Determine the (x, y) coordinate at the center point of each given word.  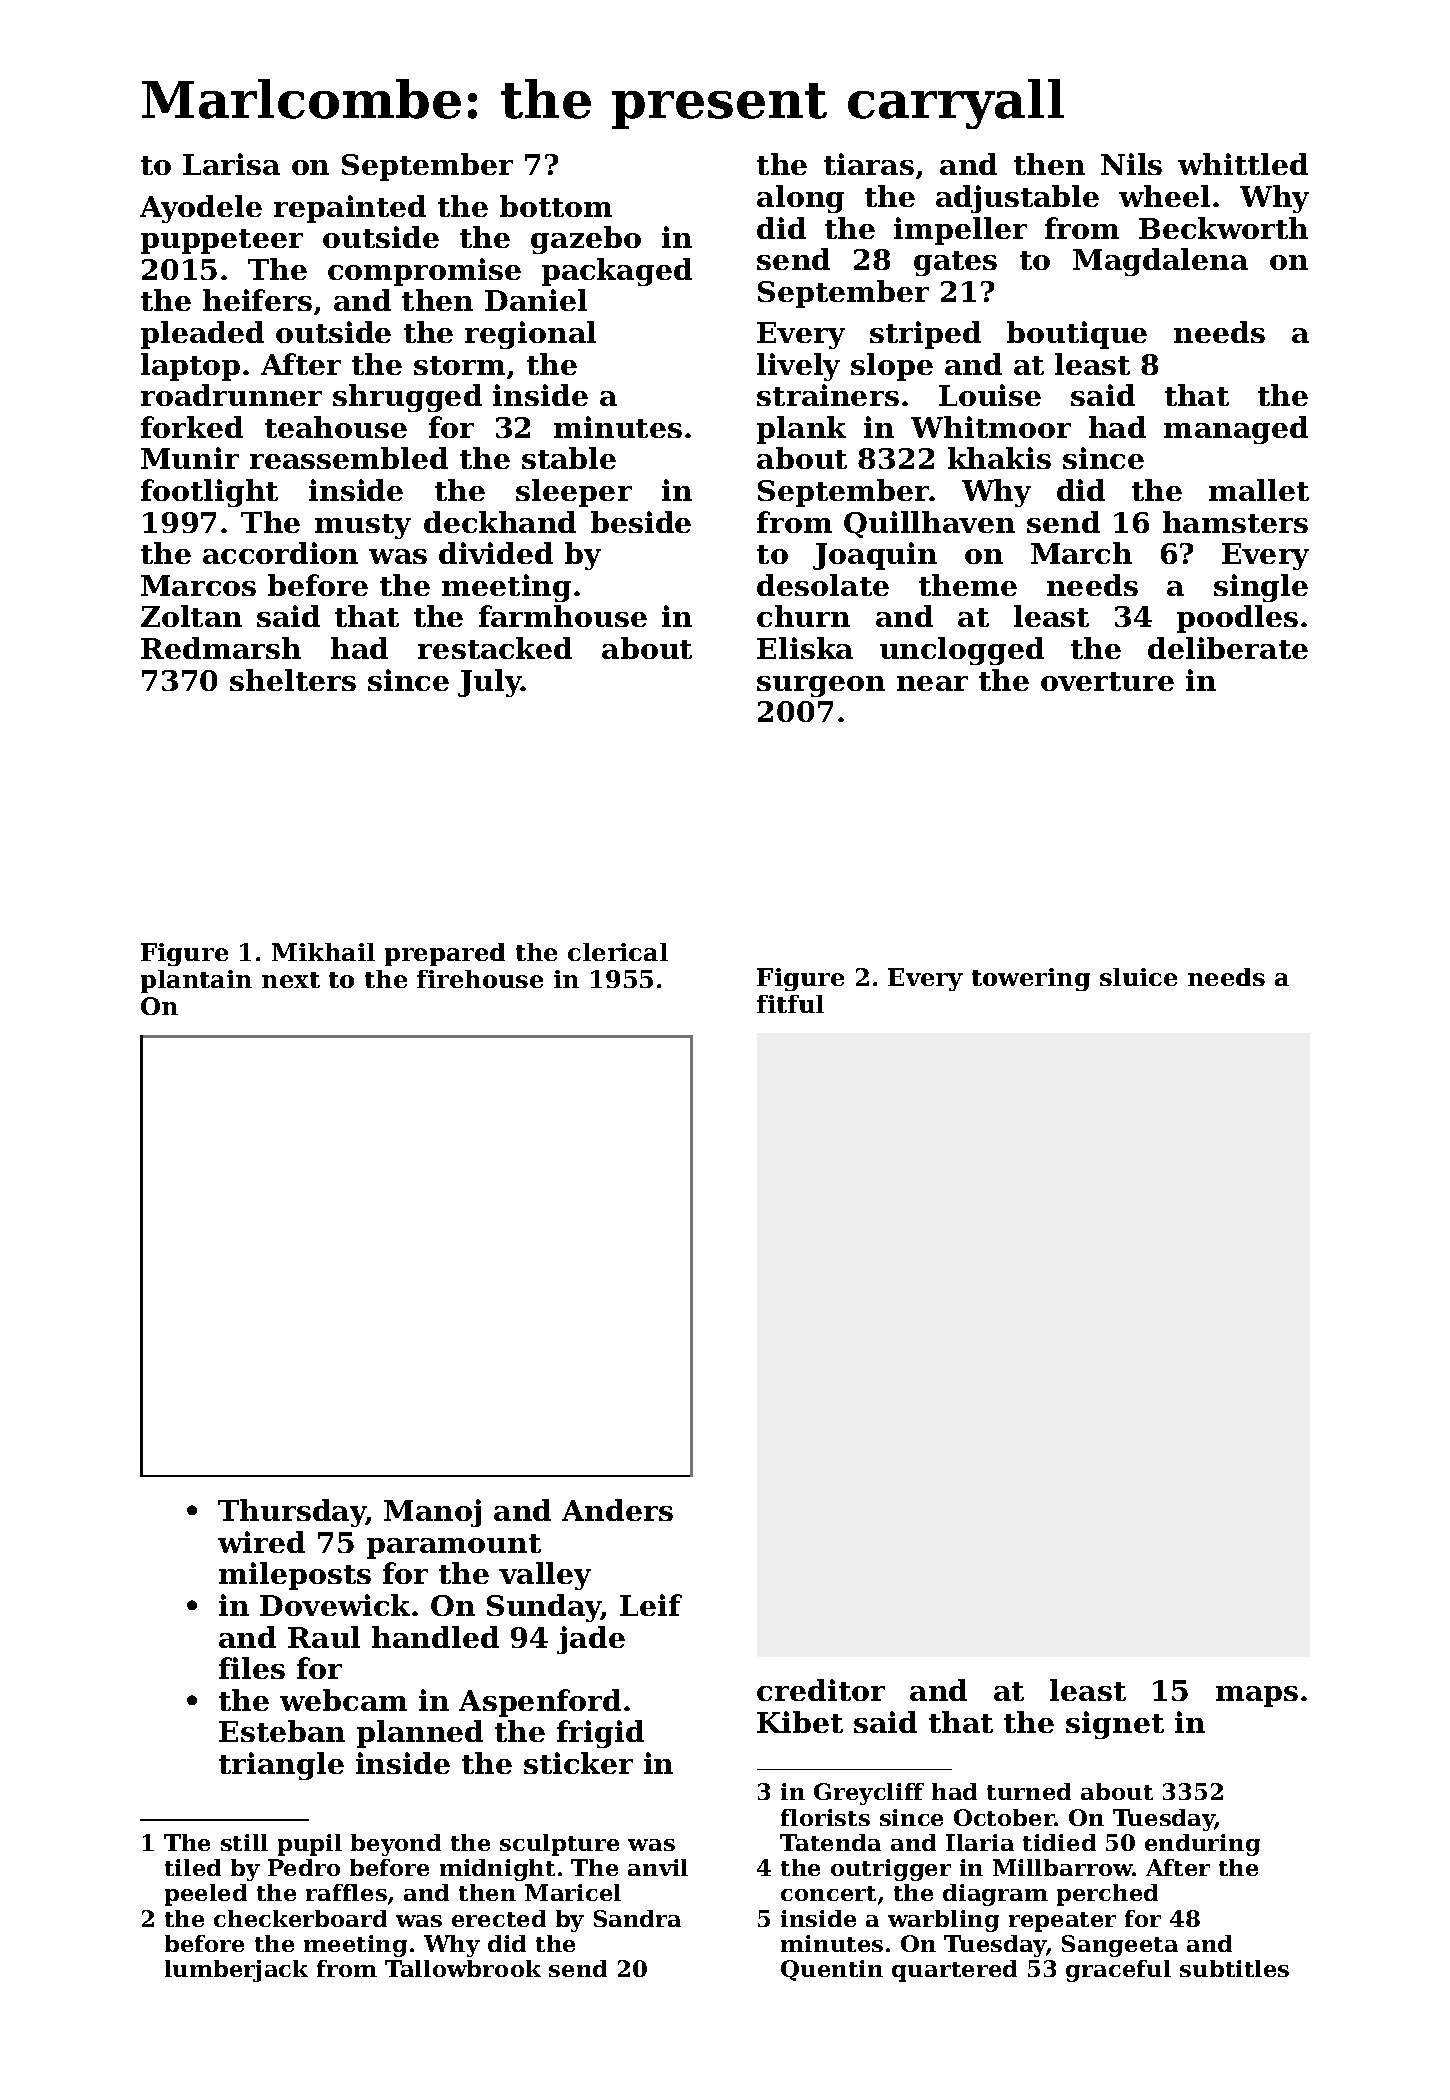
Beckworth (1223, 228)
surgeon (821, 686)
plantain (196, 981)
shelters (293, 680)
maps (1257, 1696)
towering (1031, 979)
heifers (257, 300)
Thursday (292, 1513)
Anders (617, 1510)
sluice (1138, 977)
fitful (790, 1004)
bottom (556, 206)
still (244, 1842)
